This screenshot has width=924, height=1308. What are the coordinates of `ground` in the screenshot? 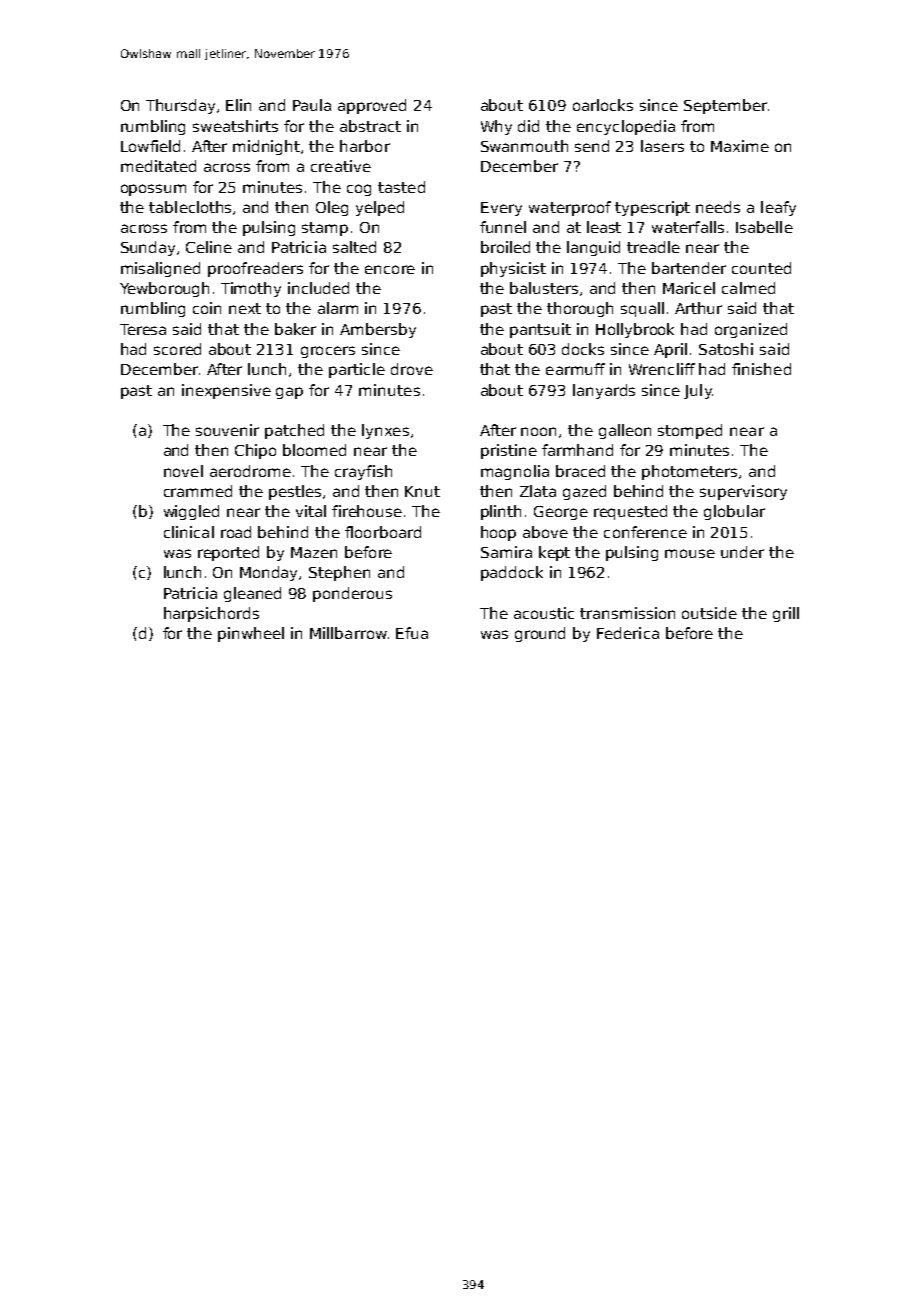 It's located at (540, 634).
